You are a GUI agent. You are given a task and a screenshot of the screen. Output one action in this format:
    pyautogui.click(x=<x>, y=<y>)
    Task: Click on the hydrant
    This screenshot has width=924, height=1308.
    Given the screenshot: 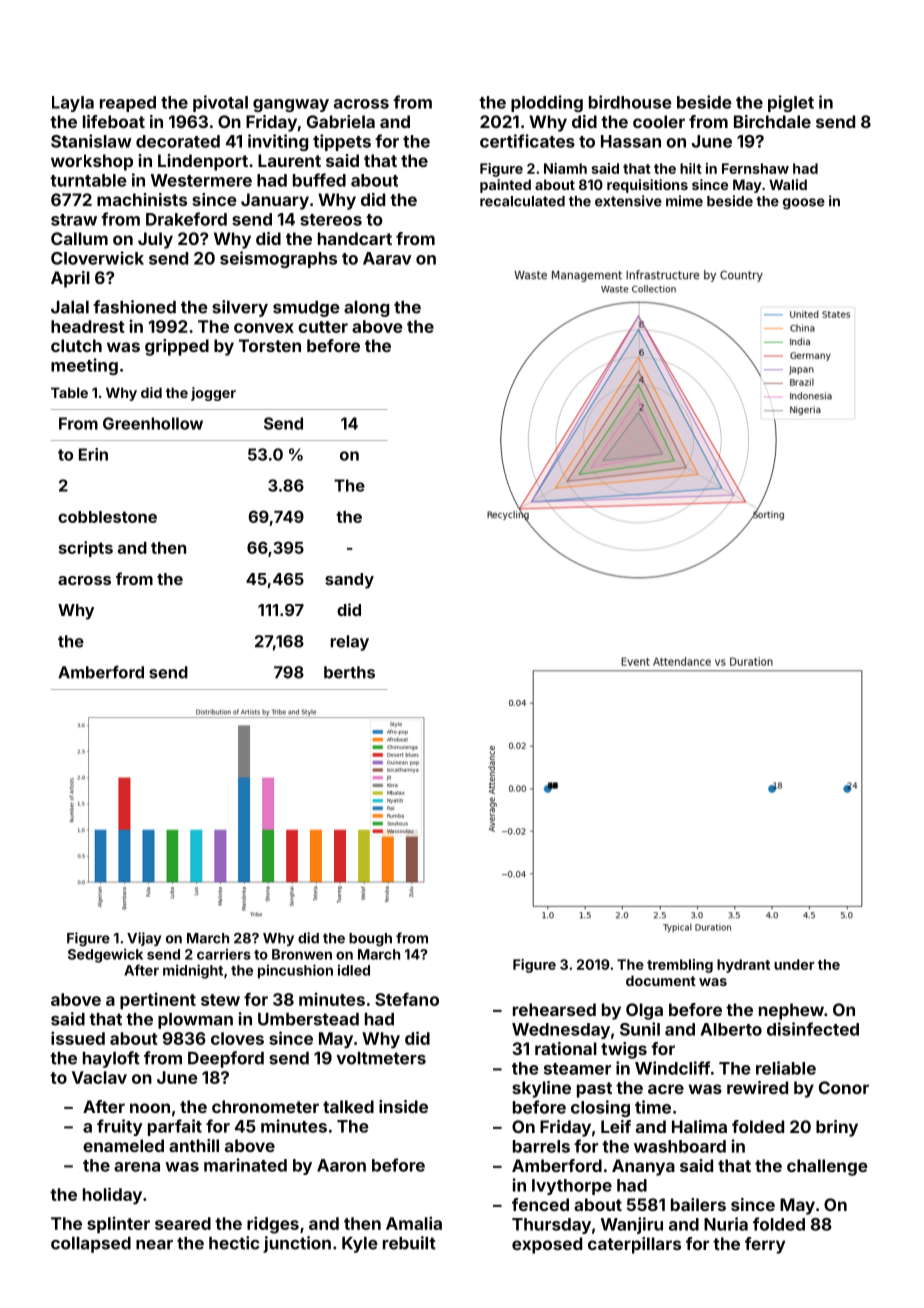 What is the action you would take?
    pyautogui.click(x=743, y=966)
